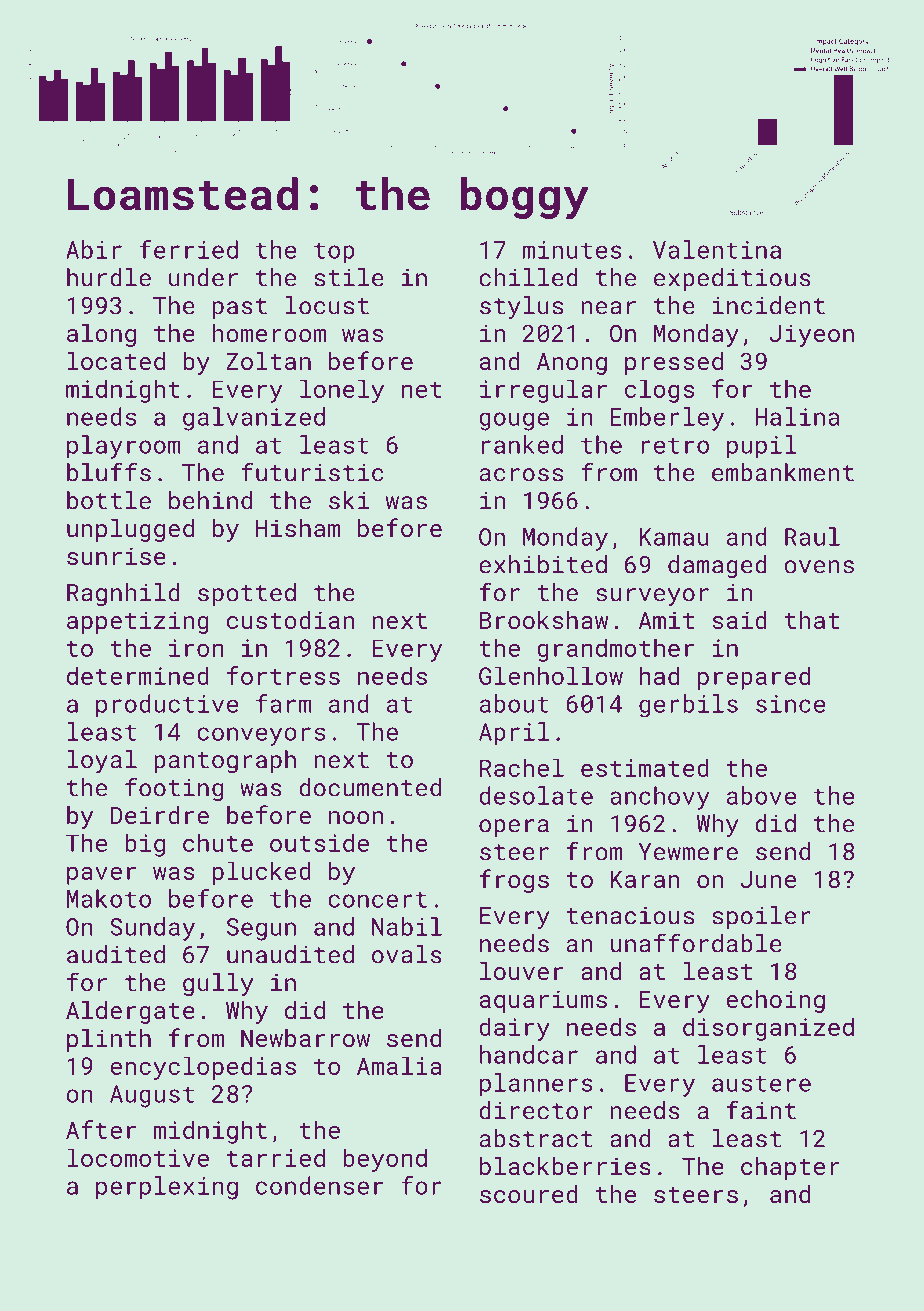 This page has width=924, height=1311. Describe the element at coordinates (529, 1194) in the page. I see `scoured` at that location.
